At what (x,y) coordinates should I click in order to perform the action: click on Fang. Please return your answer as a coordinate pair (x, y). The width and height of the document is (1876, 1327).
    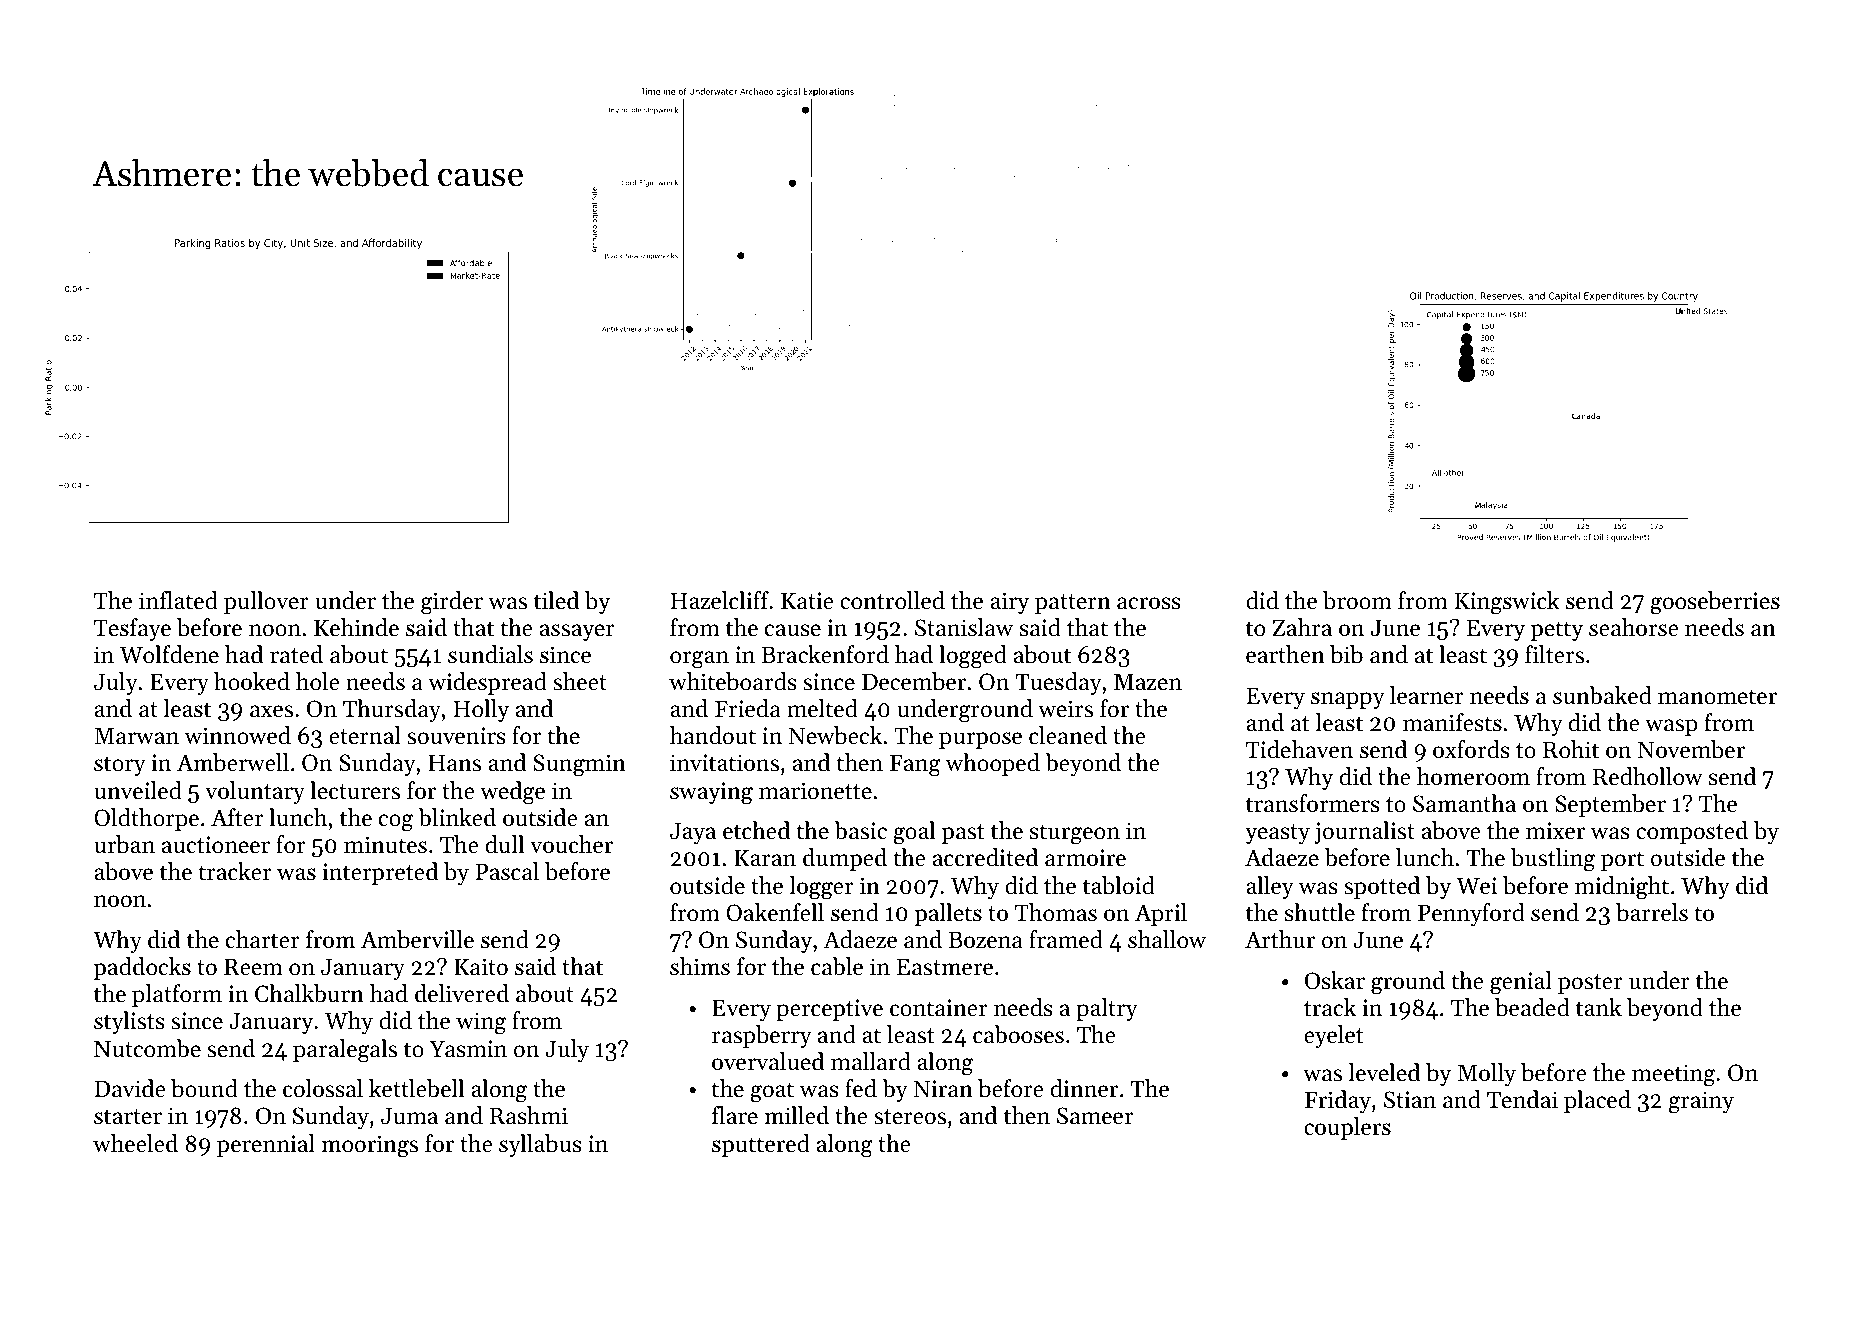
    Looking at the image, I should click on (915, 766).
